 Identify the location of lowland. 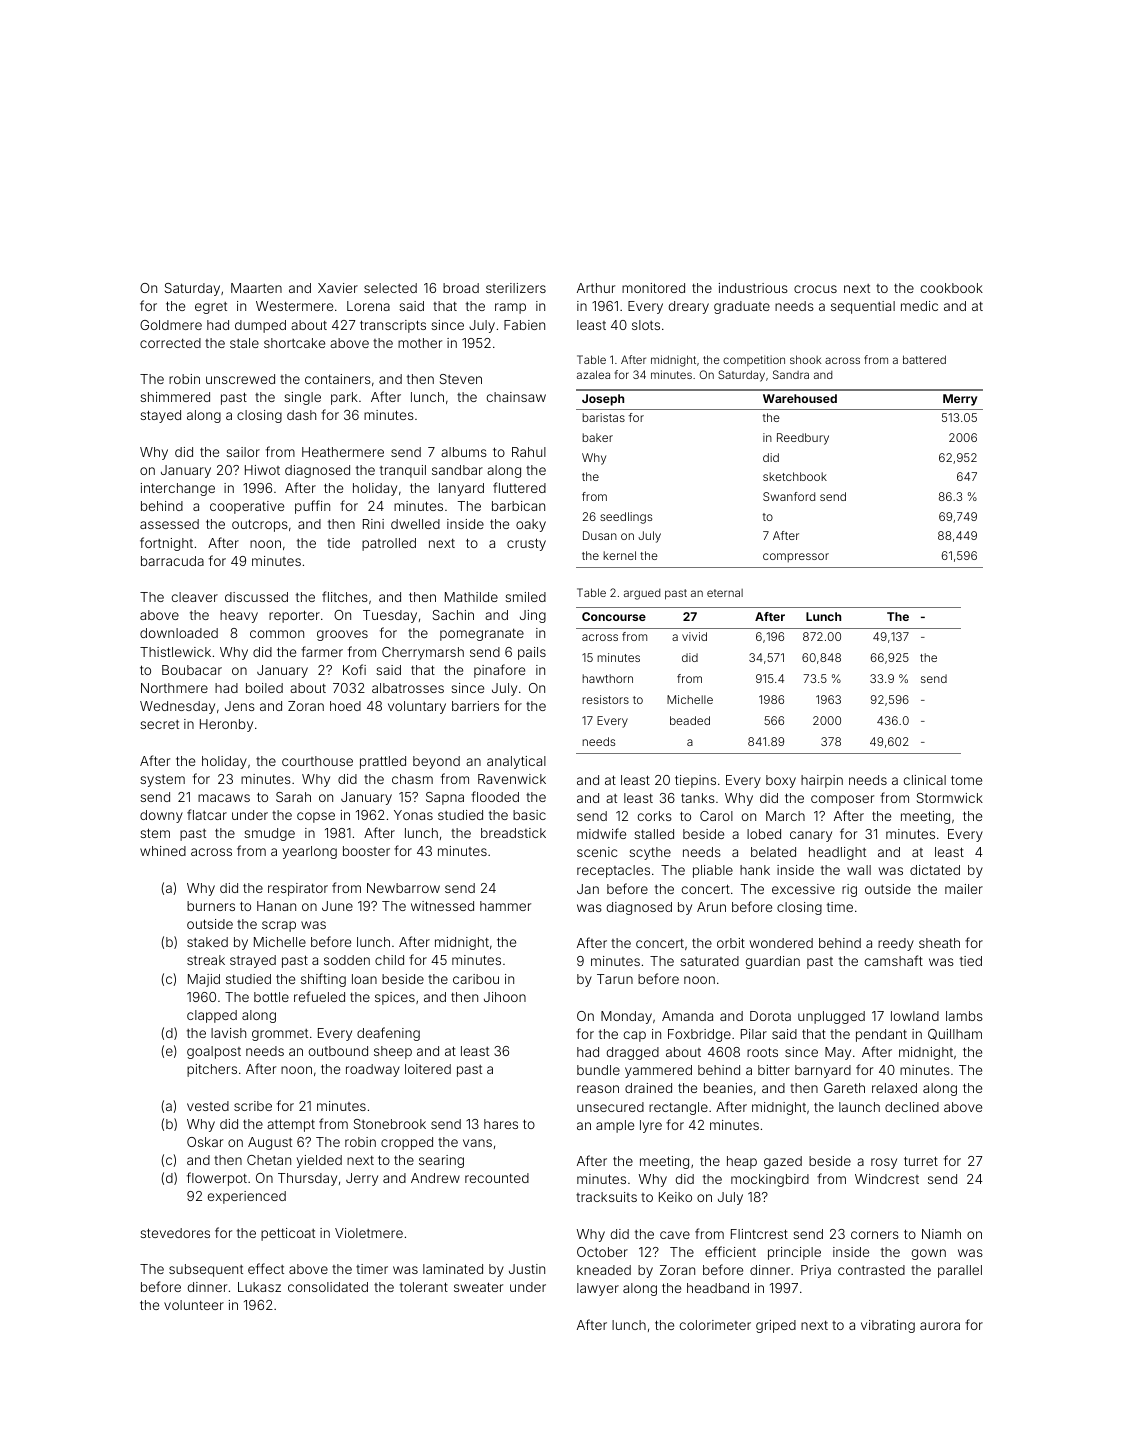
(915, 1016).
